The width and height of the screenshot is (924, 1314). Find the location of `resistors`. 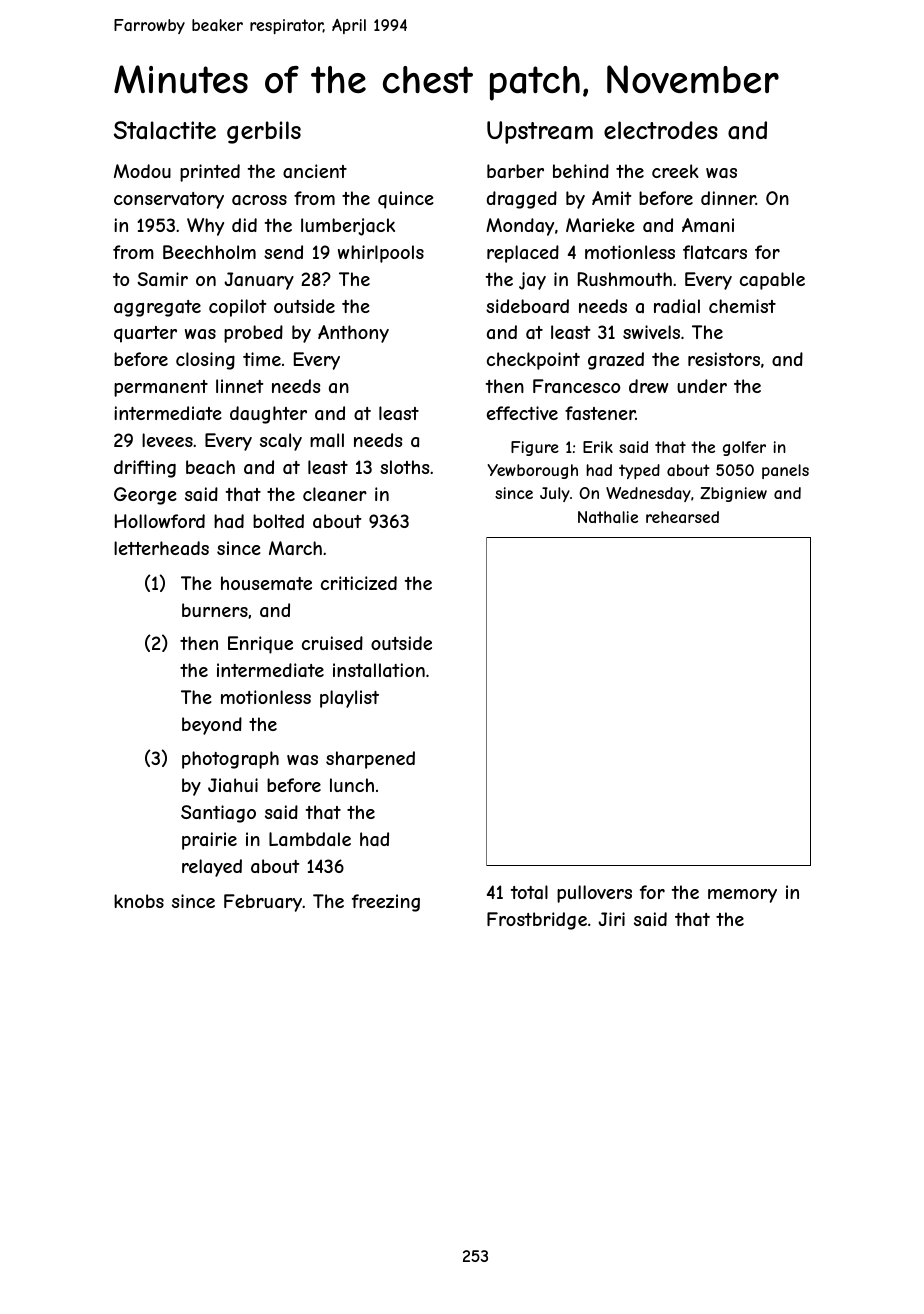

resistors is located at coordinates (724, 359).
